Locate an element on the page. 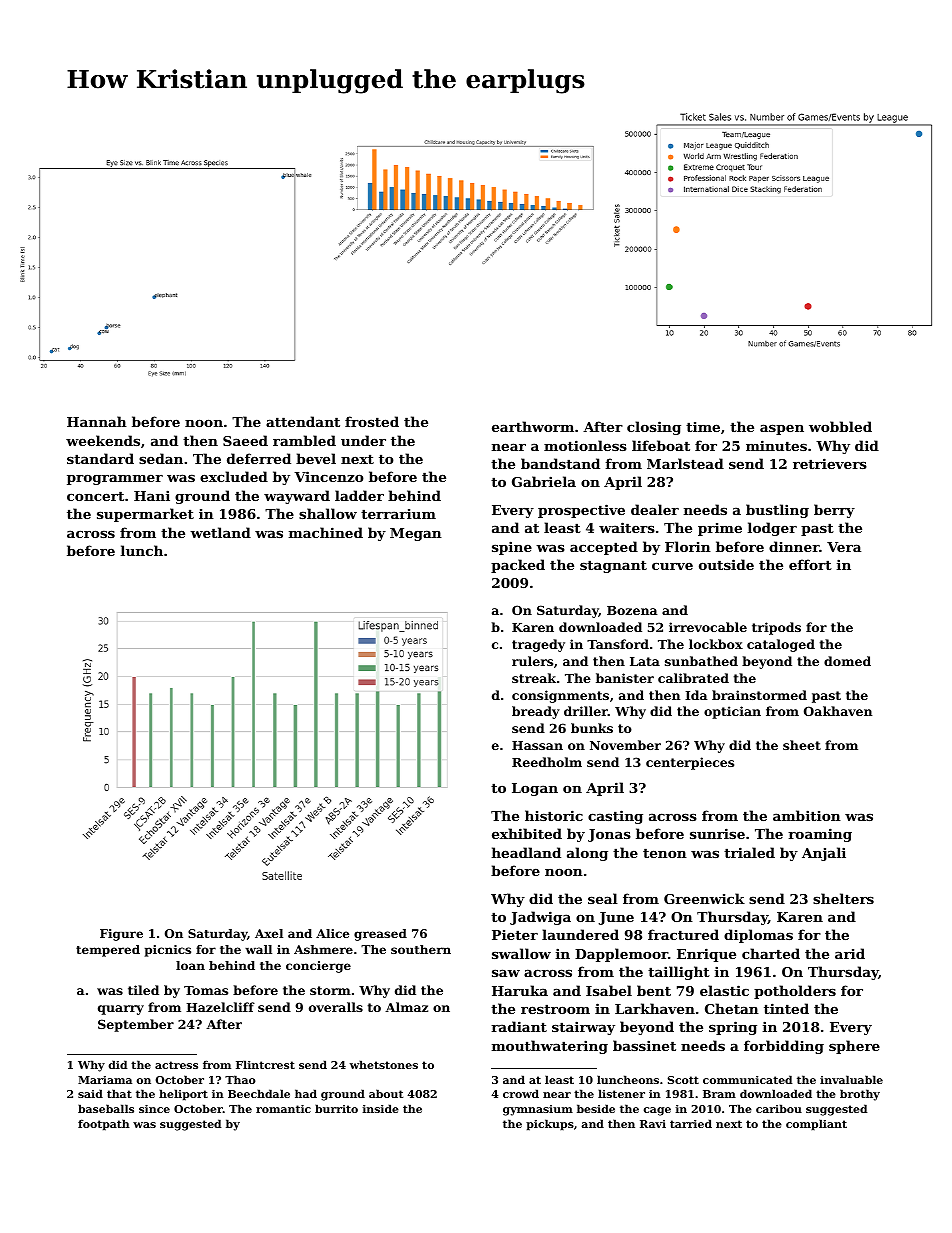  earthworm is located at coordinates (533, 426).
